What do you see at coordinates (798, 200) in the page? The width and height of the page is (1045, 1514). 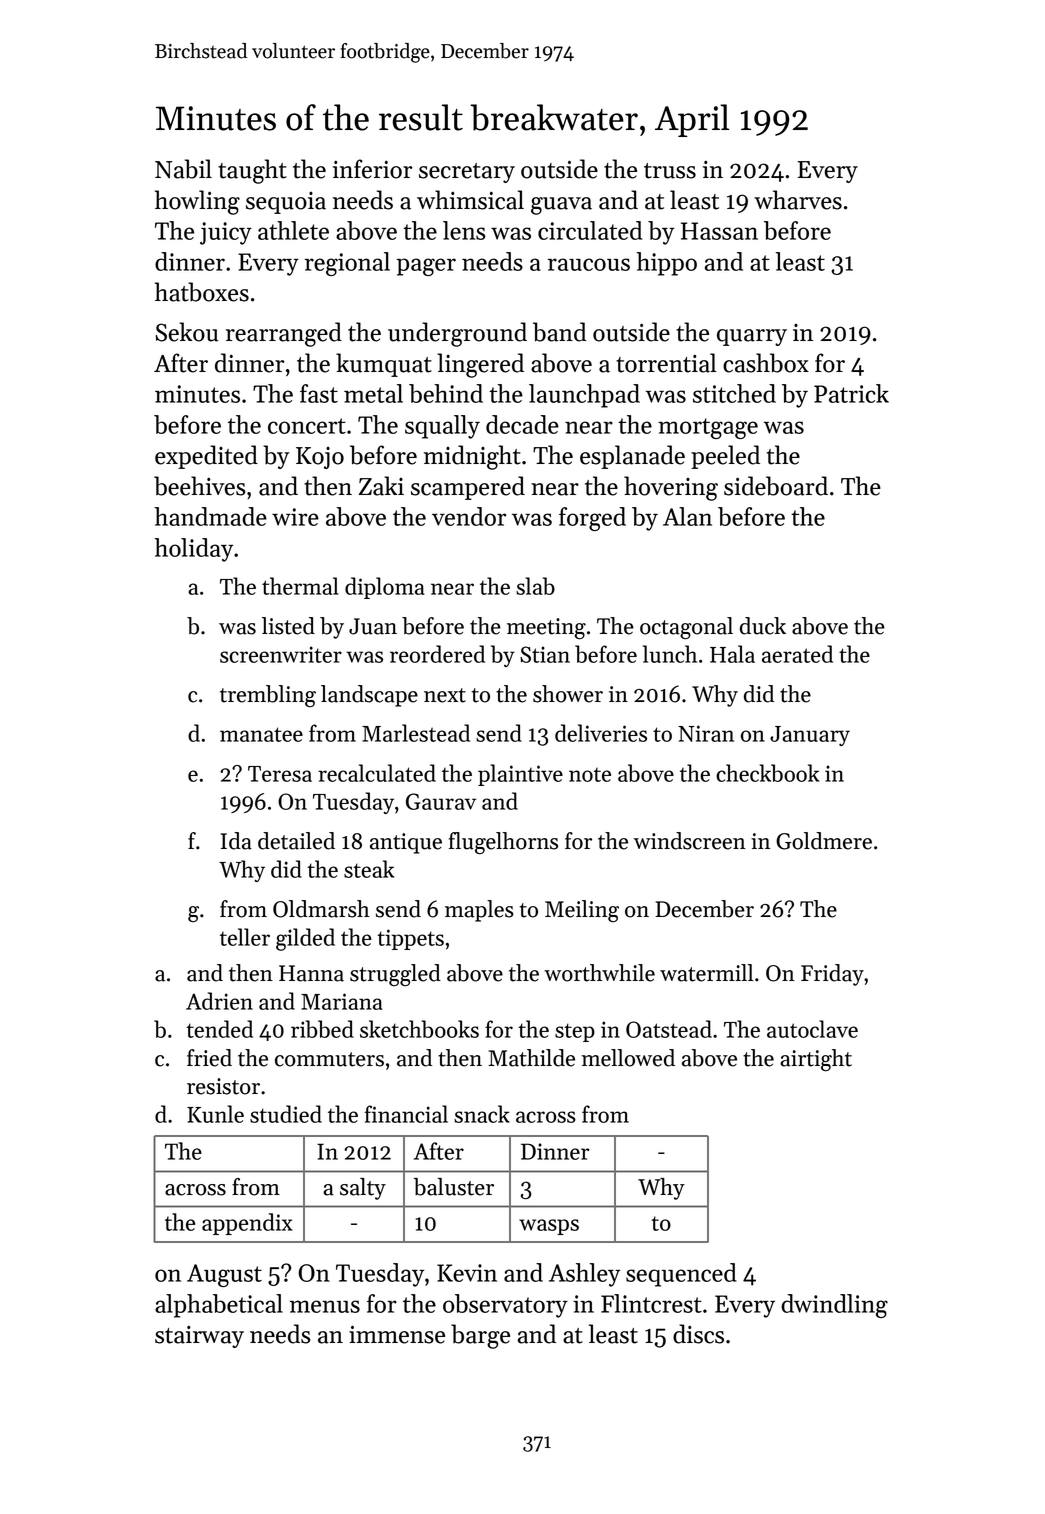 I see `wharves` at bounding box center [798, 200].
